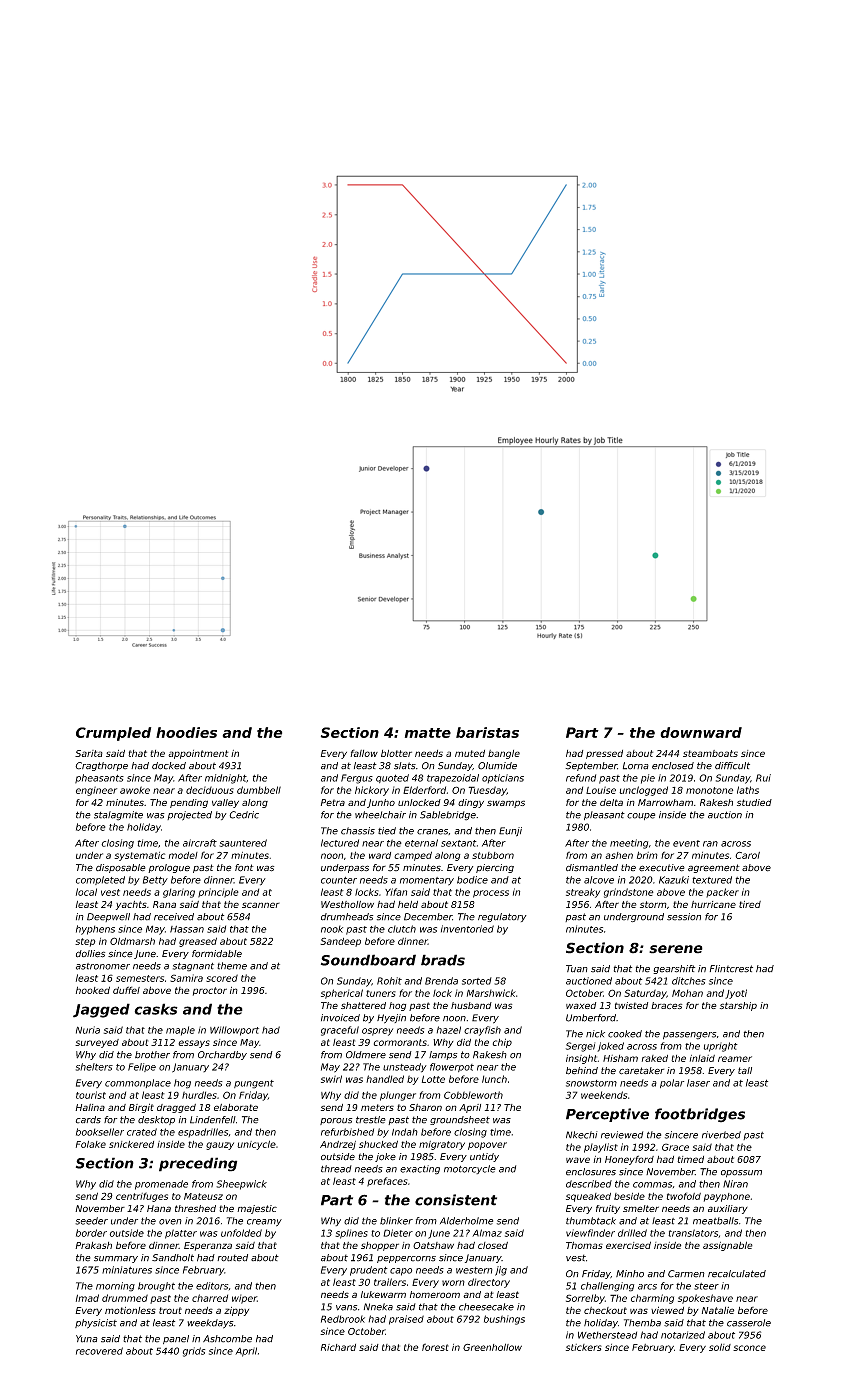 This image has width=849, height=1400. What do you see at coordinates (357, 779) in the image?
I see `Fergus` at bounding box center [357, 779].
